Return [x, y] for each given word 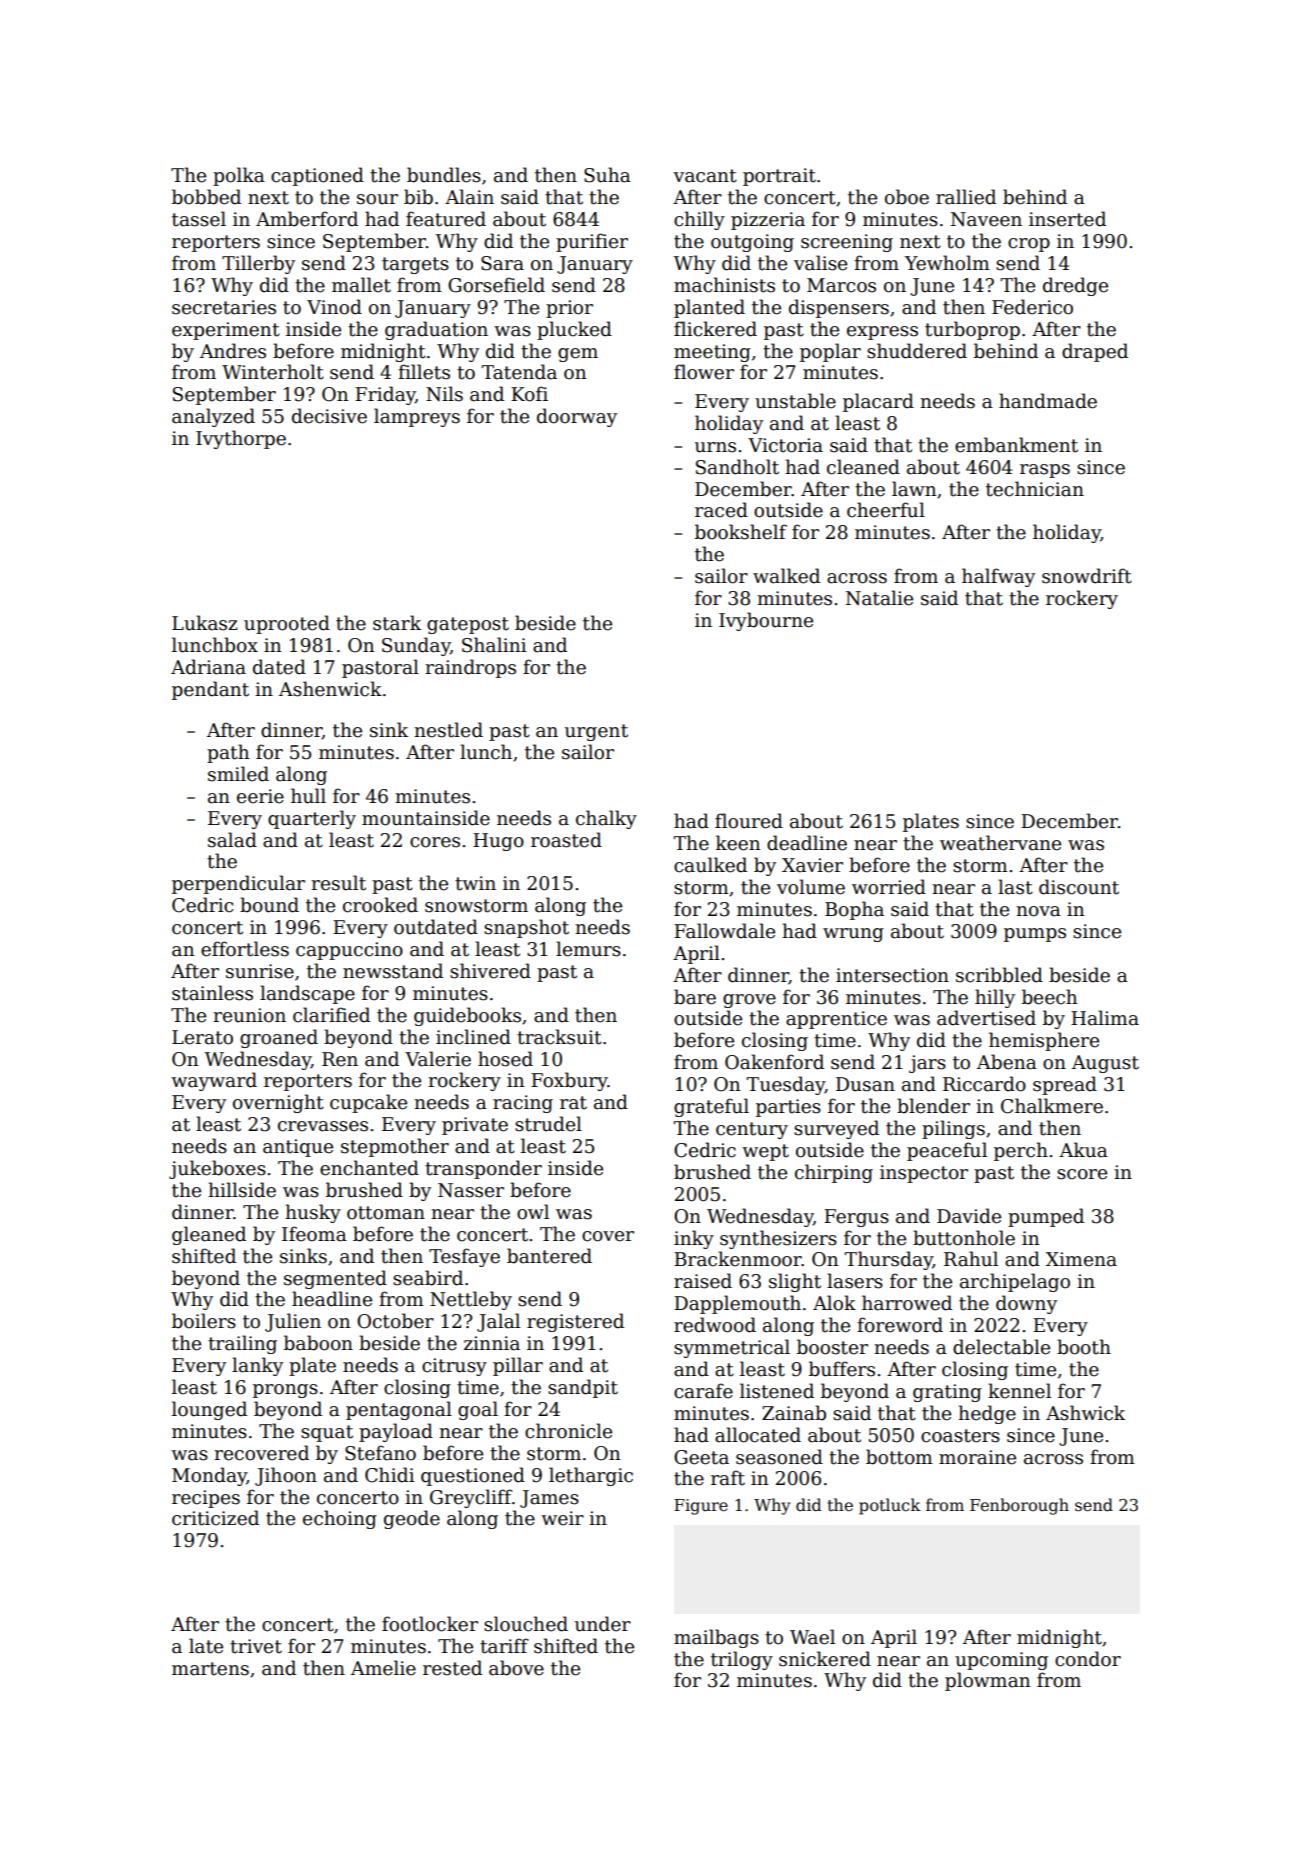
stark [397, 623]
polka [239, 176]
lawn [914, 489]
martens [210, 1669]
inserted [1067, 219]
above [516, 1668]
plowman [987, 1681]
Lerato [202, 1037]
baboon [318, 1343]
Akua [1083, 1150]
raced [721, 510]
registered [575, 1322]
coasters [960, 1436]
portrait [779, 177]
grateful [711, 1107]
